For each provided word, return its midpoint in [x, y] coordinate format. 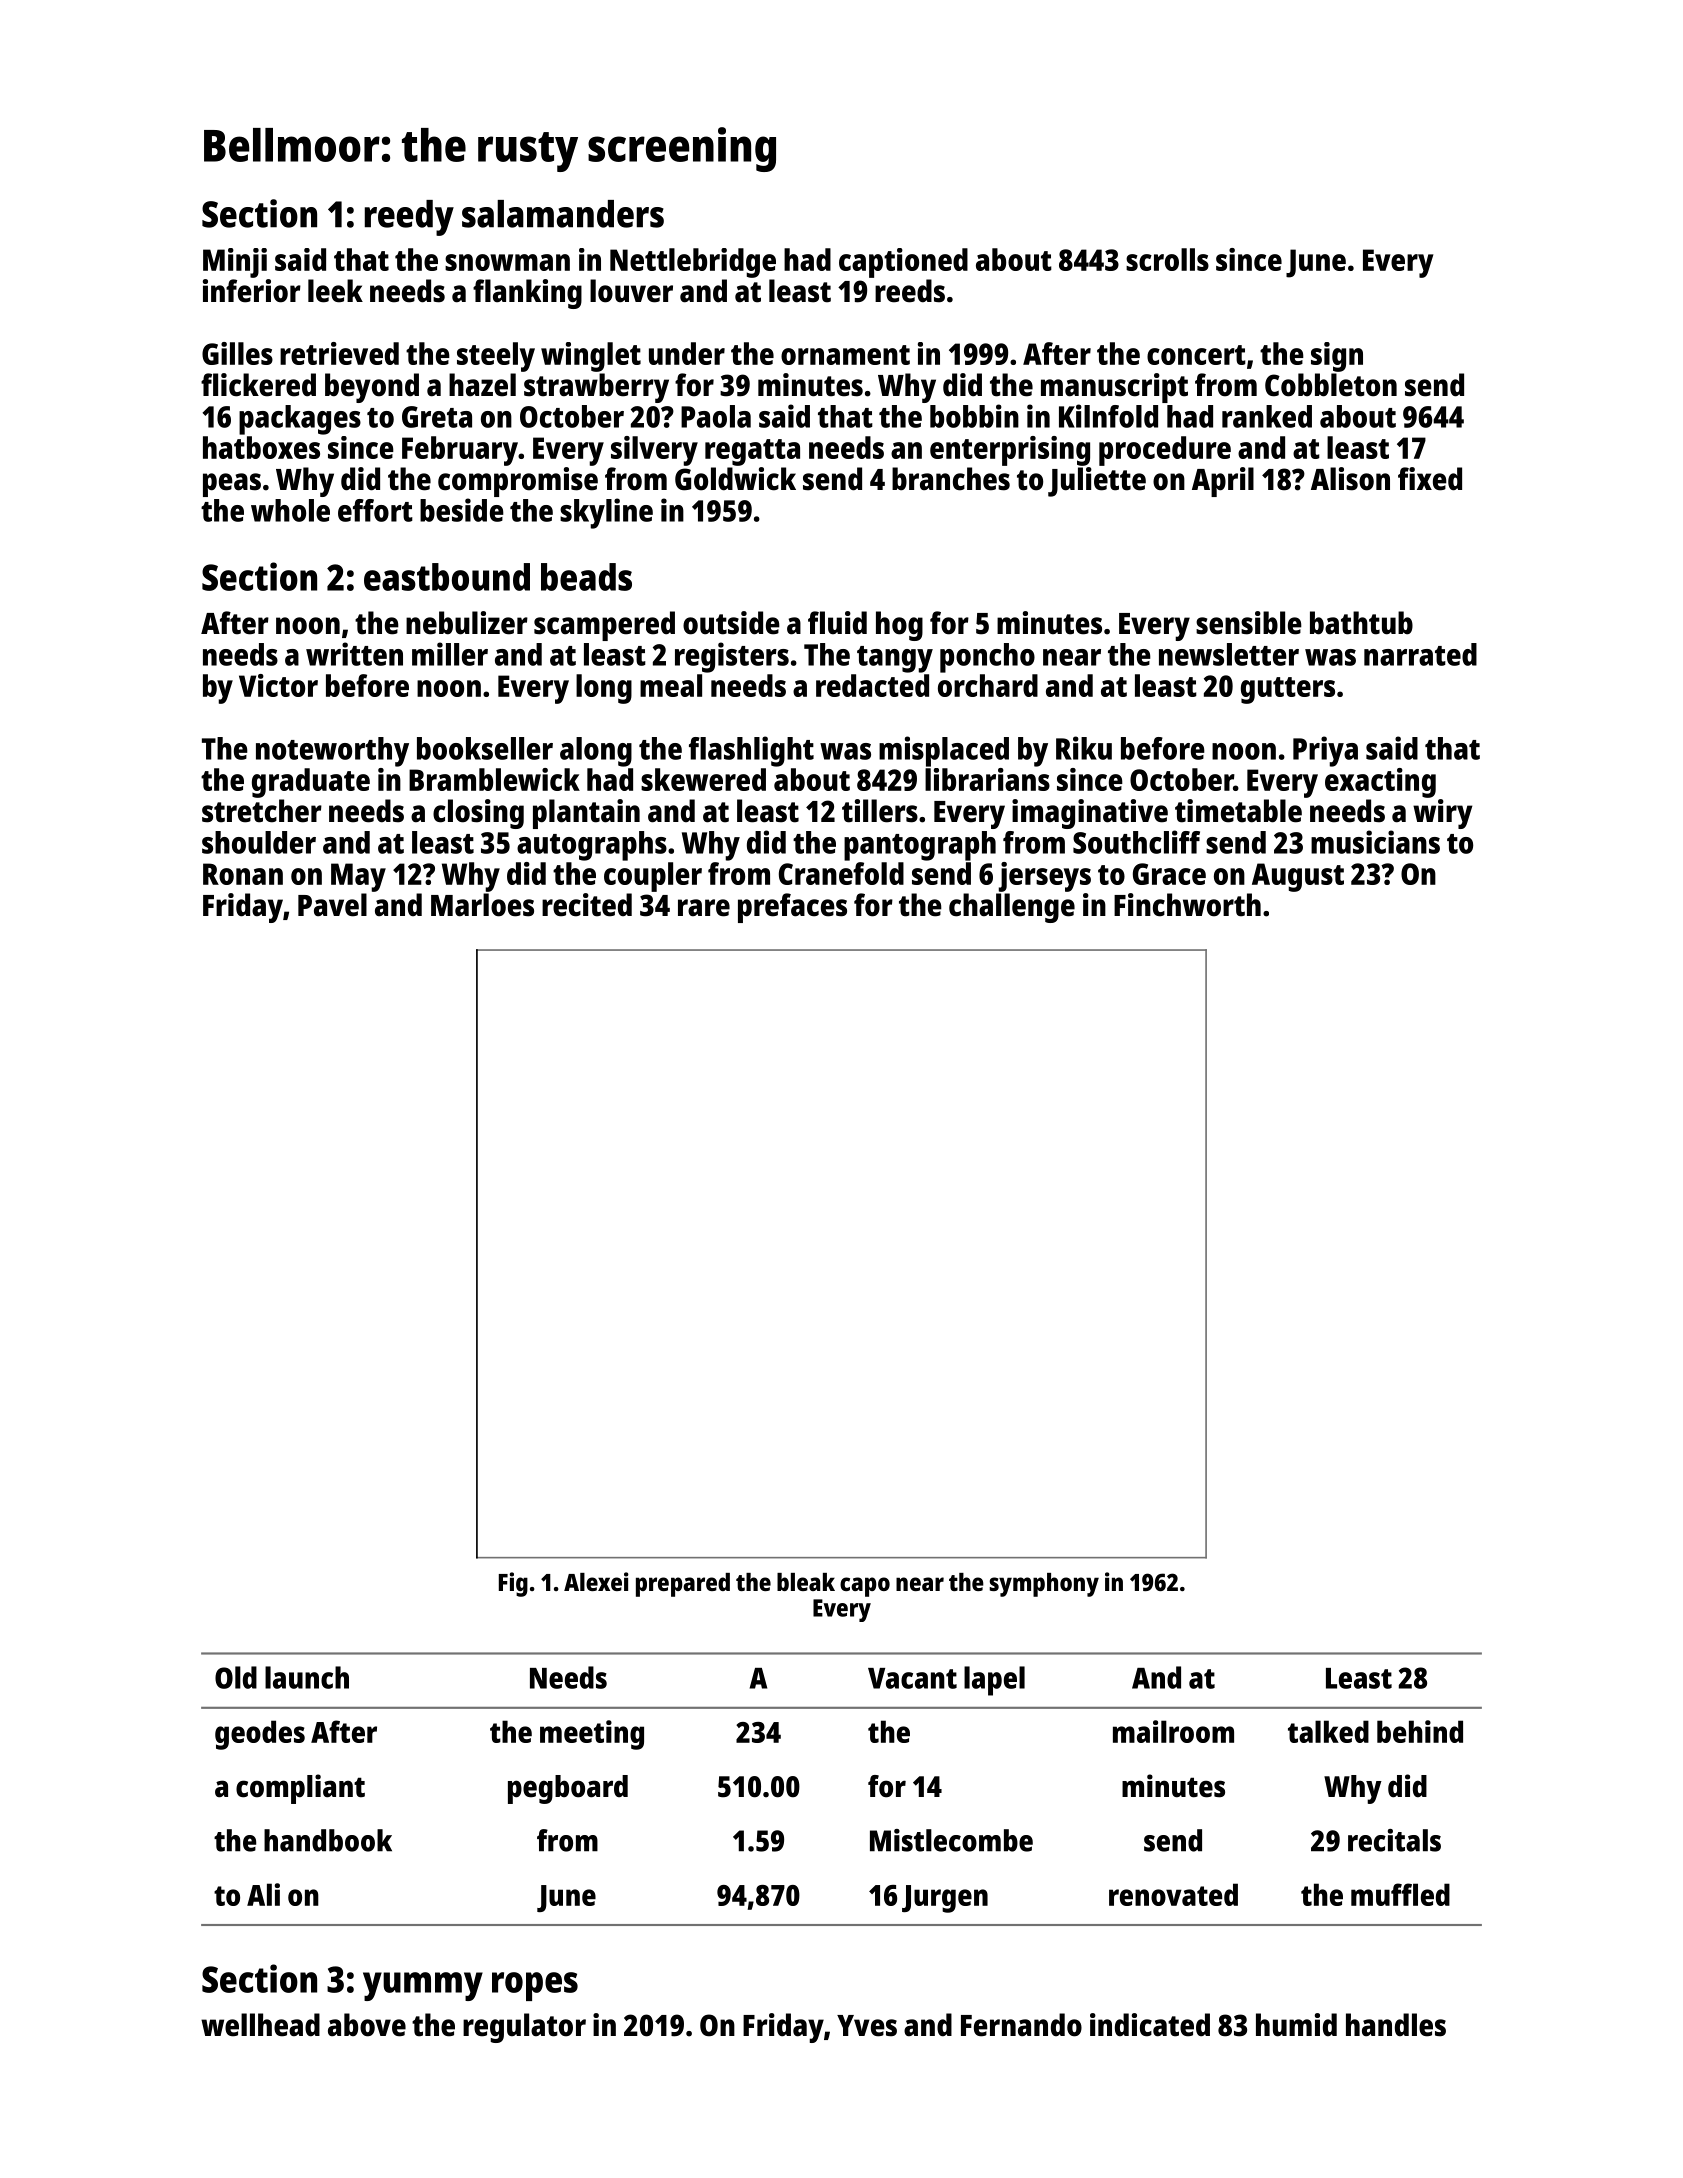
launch [307, 1677]
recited [587, 905]
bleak [806, 1582]
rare [704, 908]
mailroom [1173, 1731]
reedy [409, 218]
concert [1196, 355]
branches [951, 479]
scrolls [1167, 259]
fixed [1430, 479]
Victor [278, 685]
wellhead [260, 2025]
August [1298, 877]
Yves [867, 2026]
